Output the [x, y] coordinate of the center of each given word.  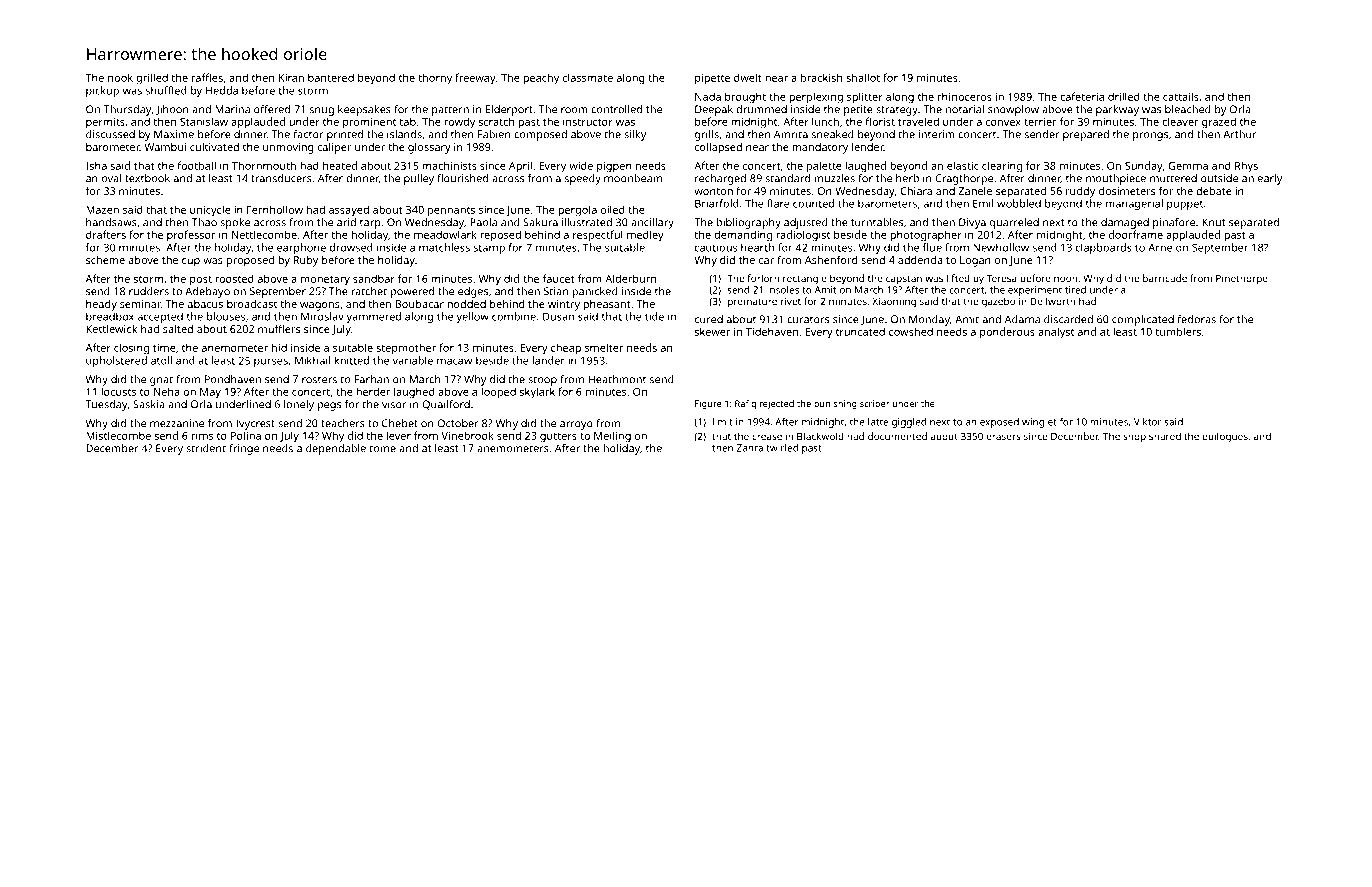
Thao [204, 222]
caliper [334, 148]
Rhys [1246, 167]
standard [787, 178]
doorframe [1136, 234]
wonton [713, 191]
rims [202, 436]
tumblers [1178, 331]
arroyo [576, 425]
